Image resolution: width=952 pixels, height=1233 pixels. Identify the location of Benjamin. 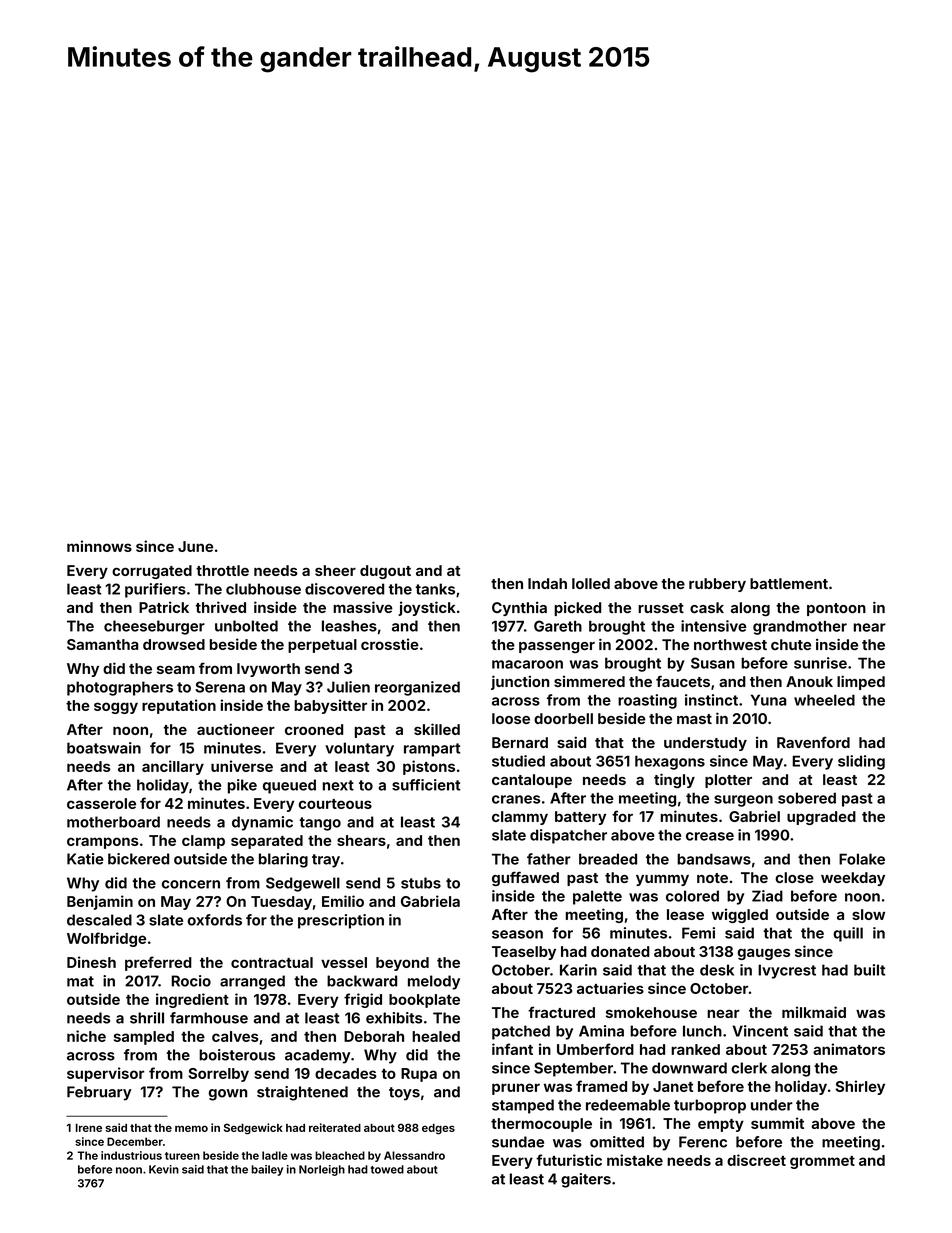
(100, 902).
